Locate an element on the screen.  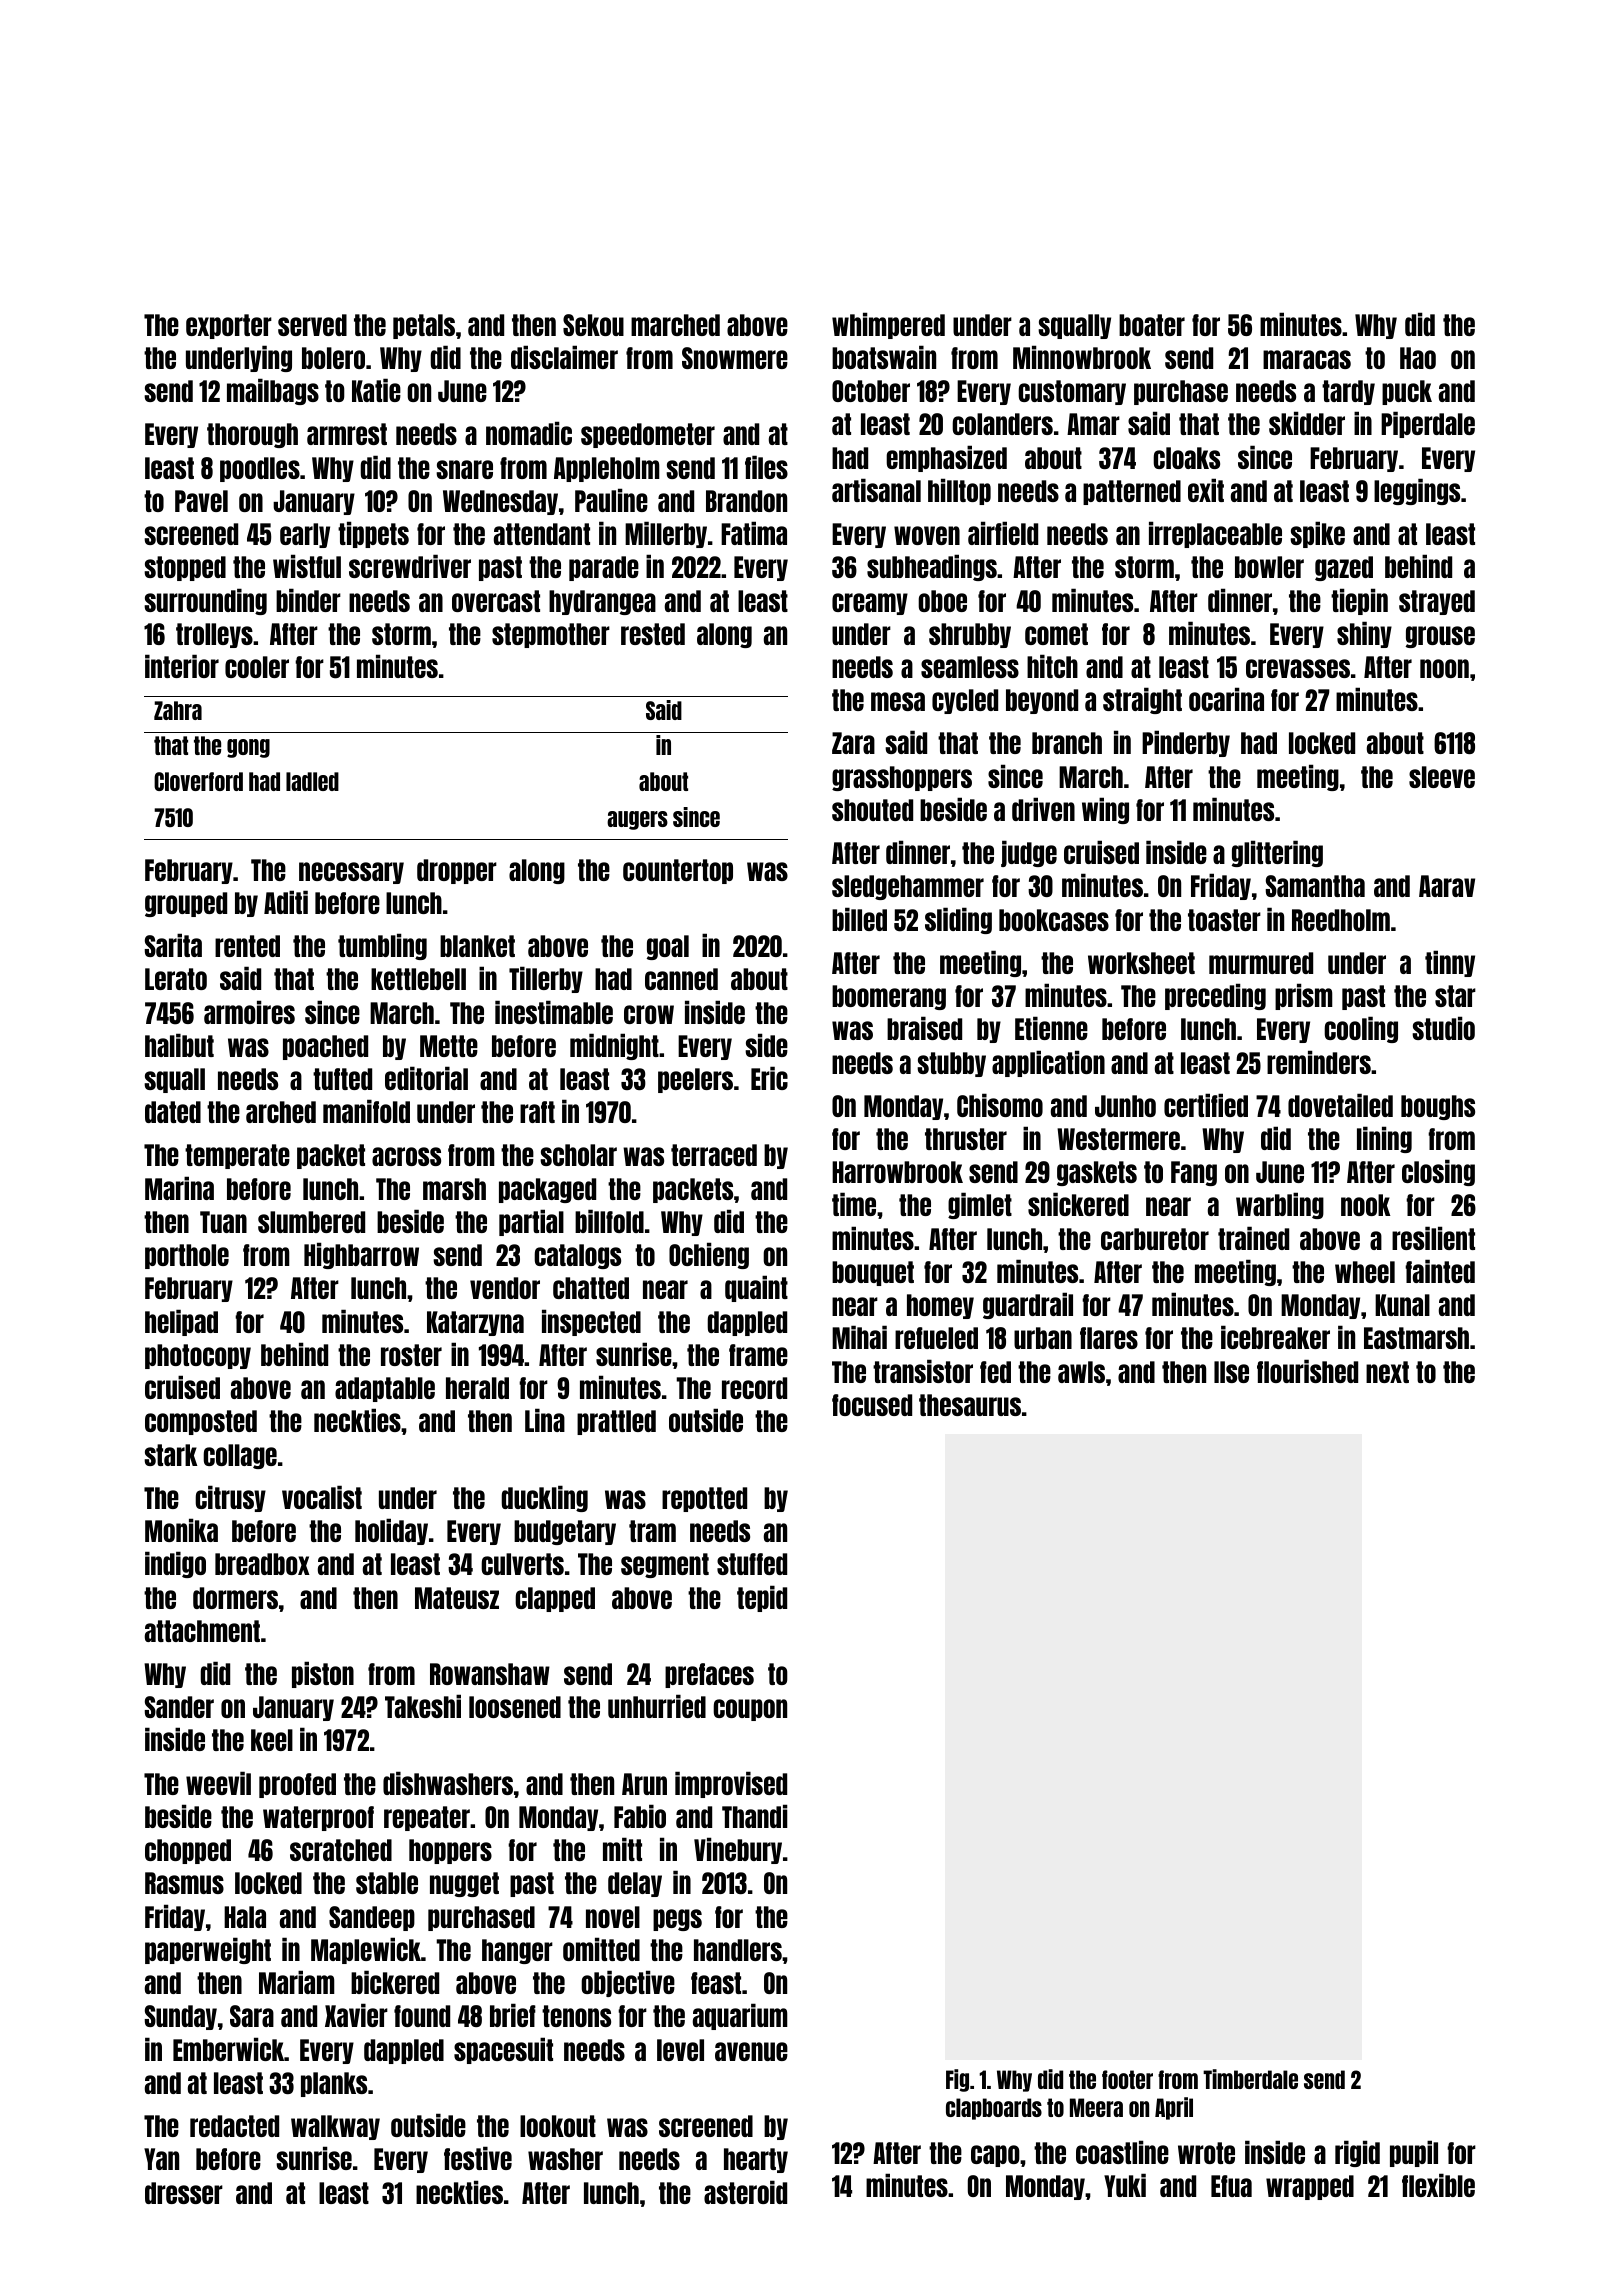
Thandi is located at coordinates (755, 1816).
